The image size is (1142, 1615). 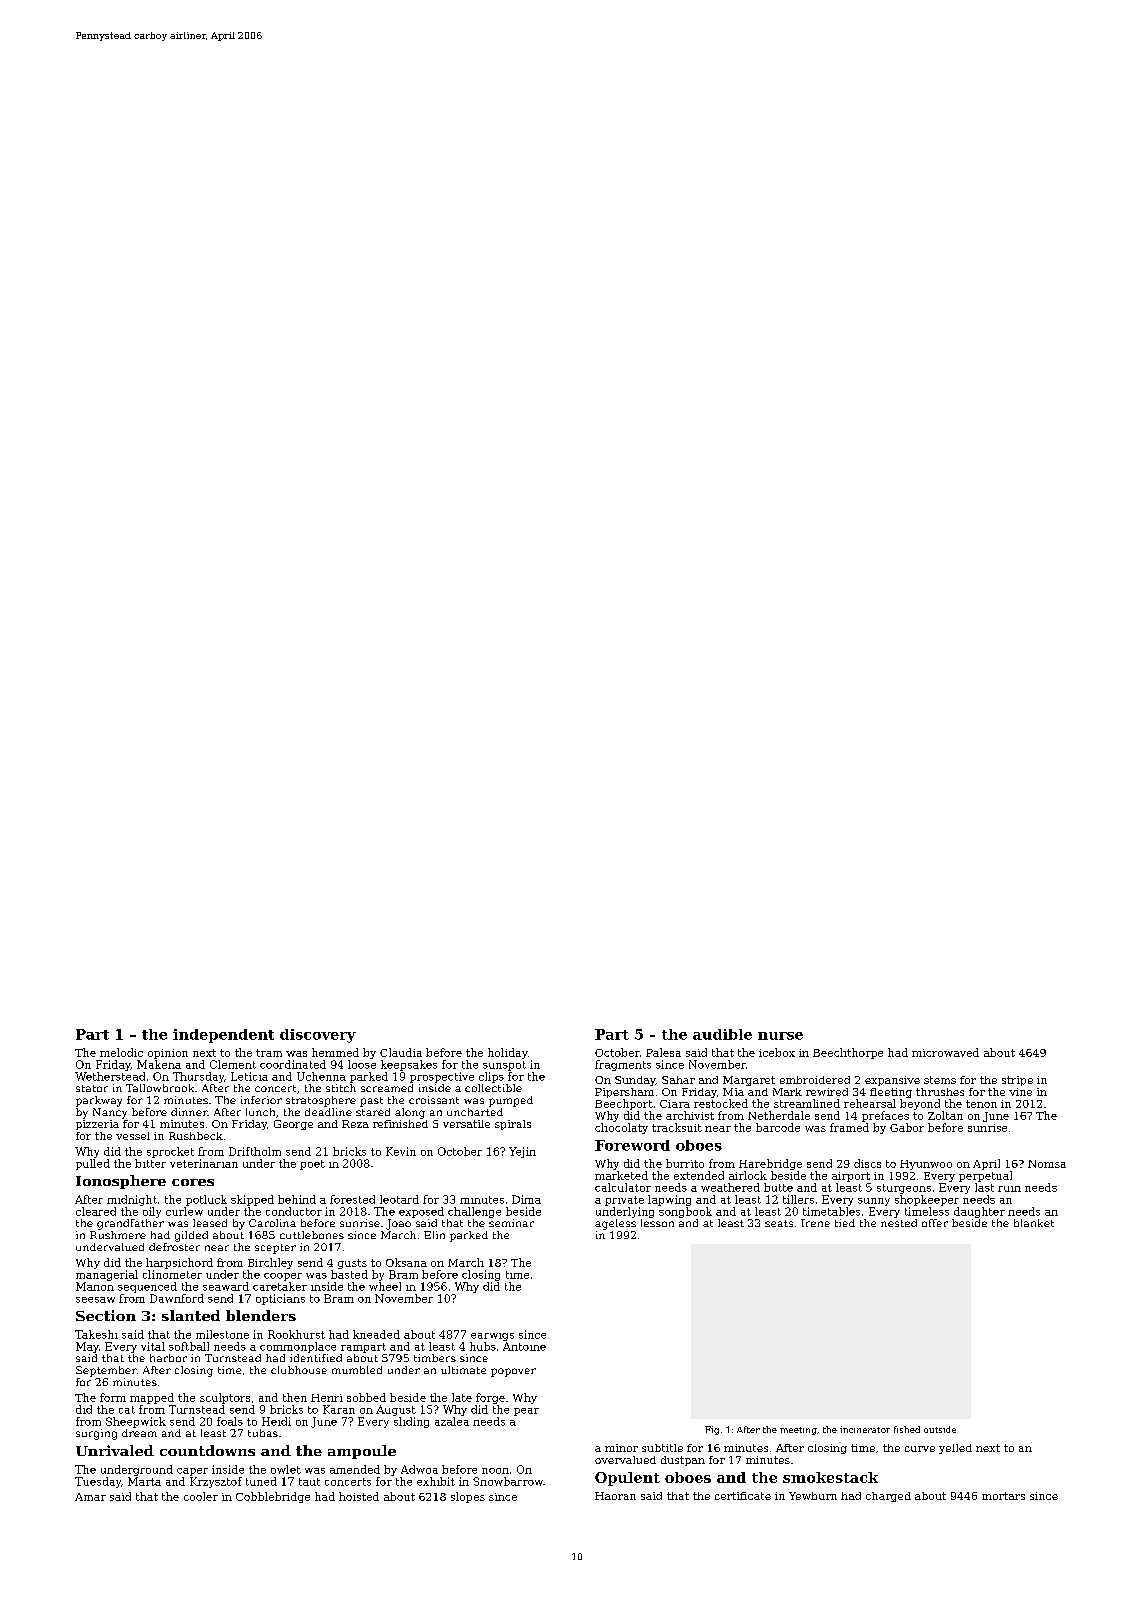 I want to click on countdowns, so click(x=207, y=1450).
